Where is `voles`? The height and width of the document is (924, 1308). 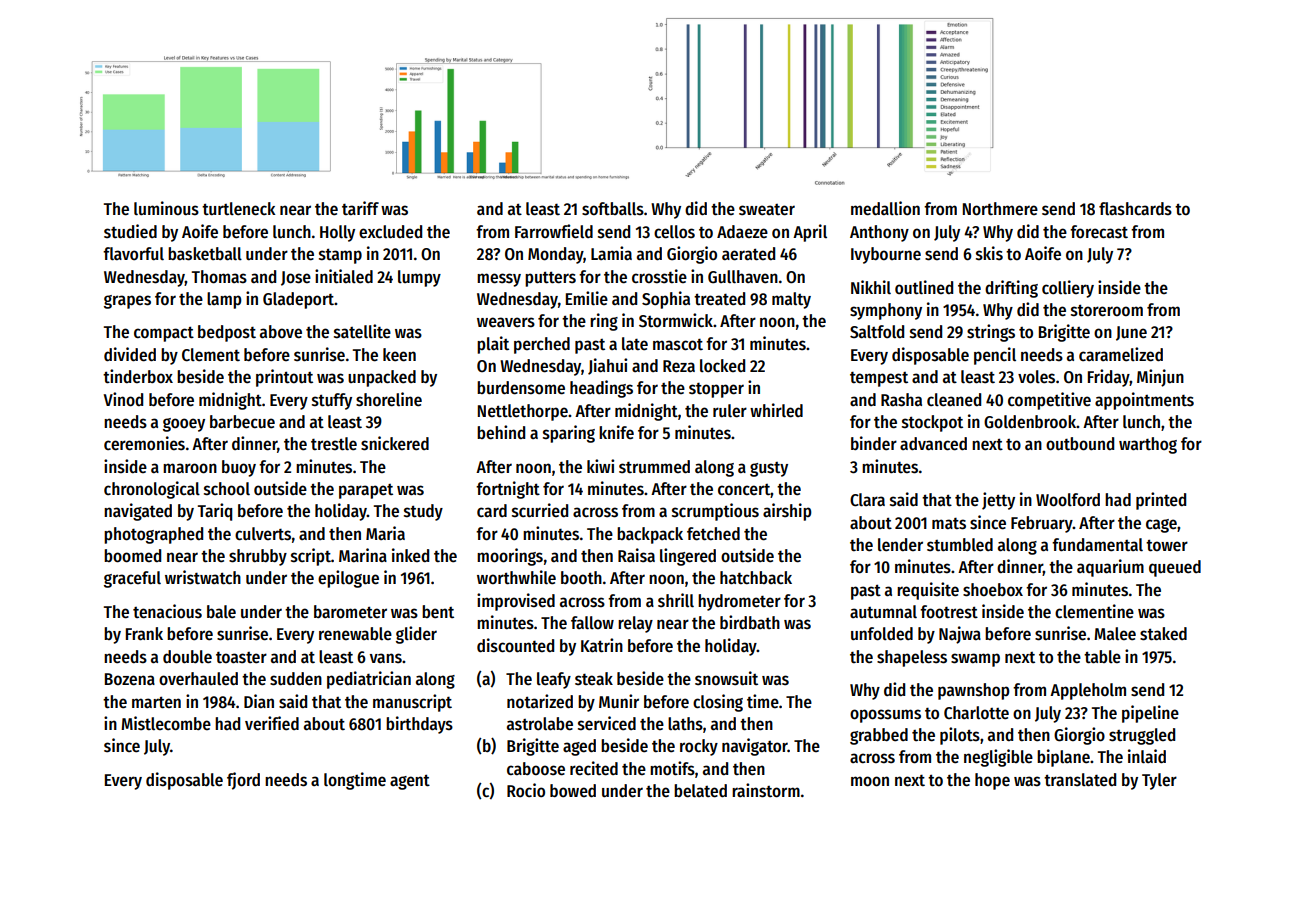
voles is located at coordinates (1036, 377).
